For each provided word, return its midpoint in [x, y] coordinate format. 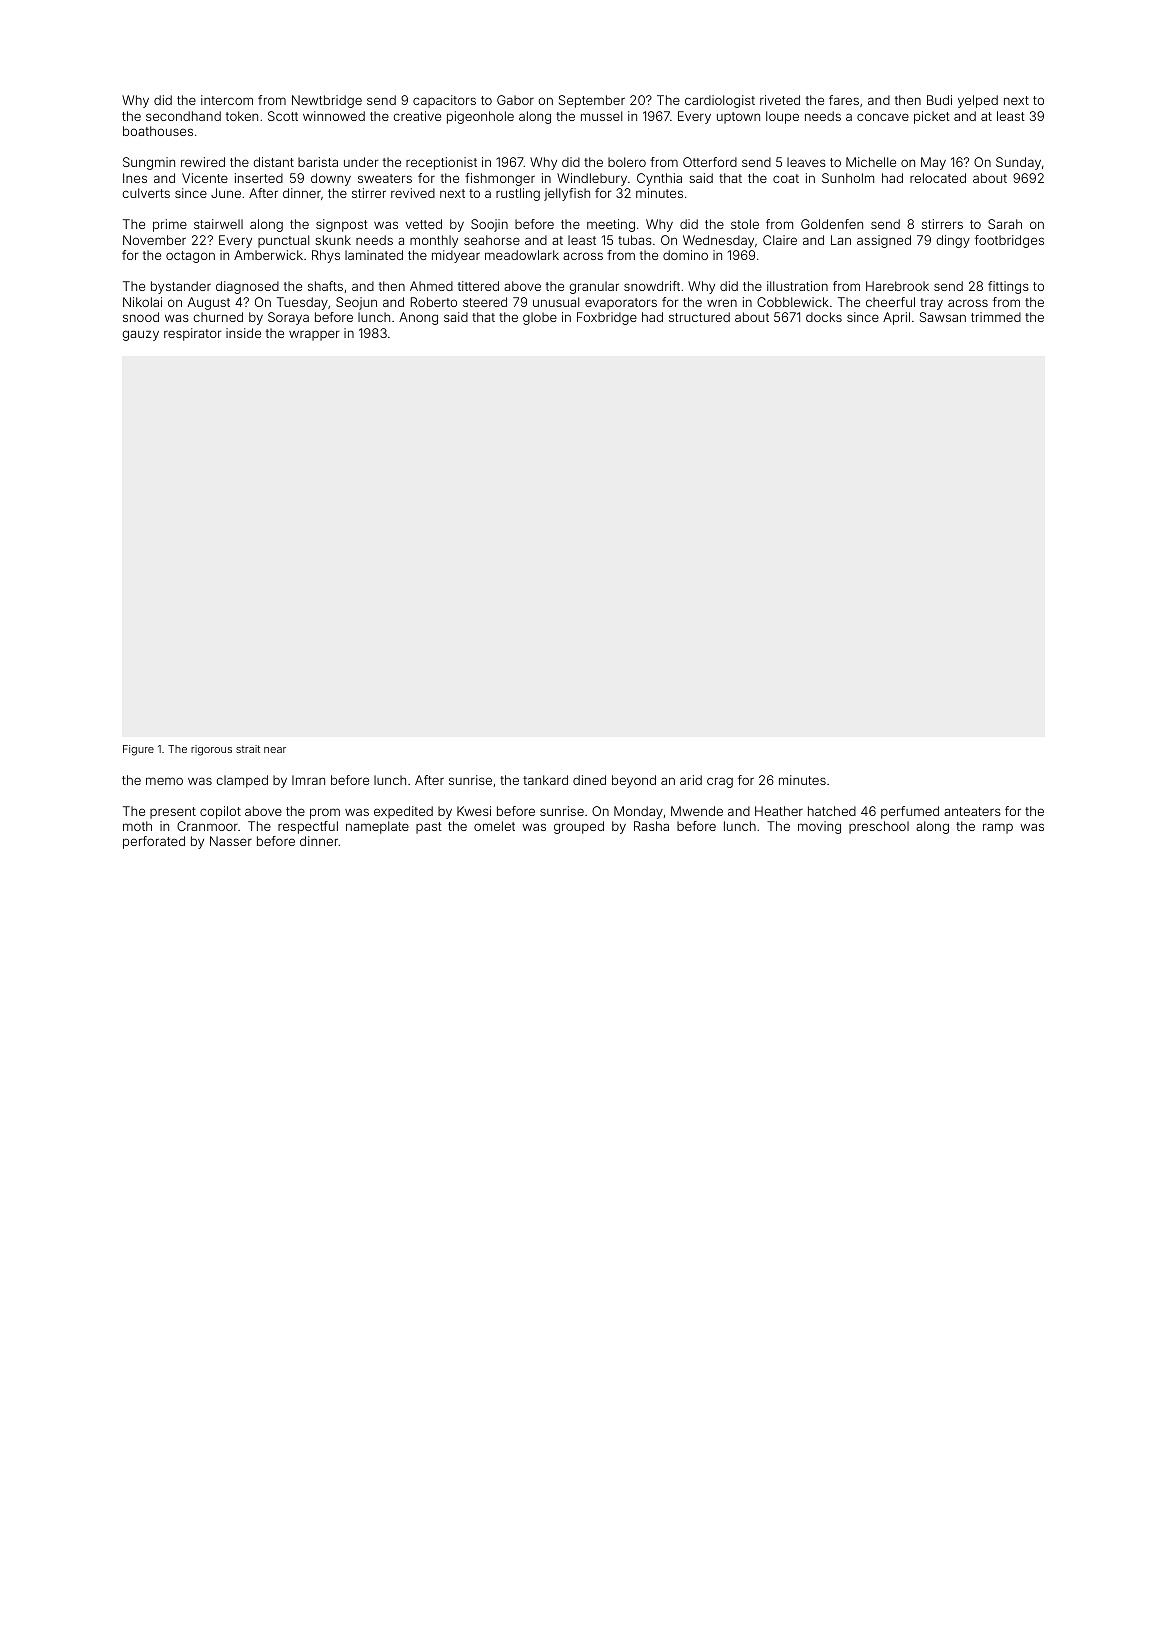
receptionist [441, 163]
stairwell [218, 224]
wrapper [314, 335]
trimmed [996, 317]
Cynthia [659, 179]
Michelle [871, 162]
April [896, 318]
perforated [154, 842]
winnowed [334, 116]
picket [932, 117]
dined [589, 780]
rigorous [211, 750]
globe [540, 318]
